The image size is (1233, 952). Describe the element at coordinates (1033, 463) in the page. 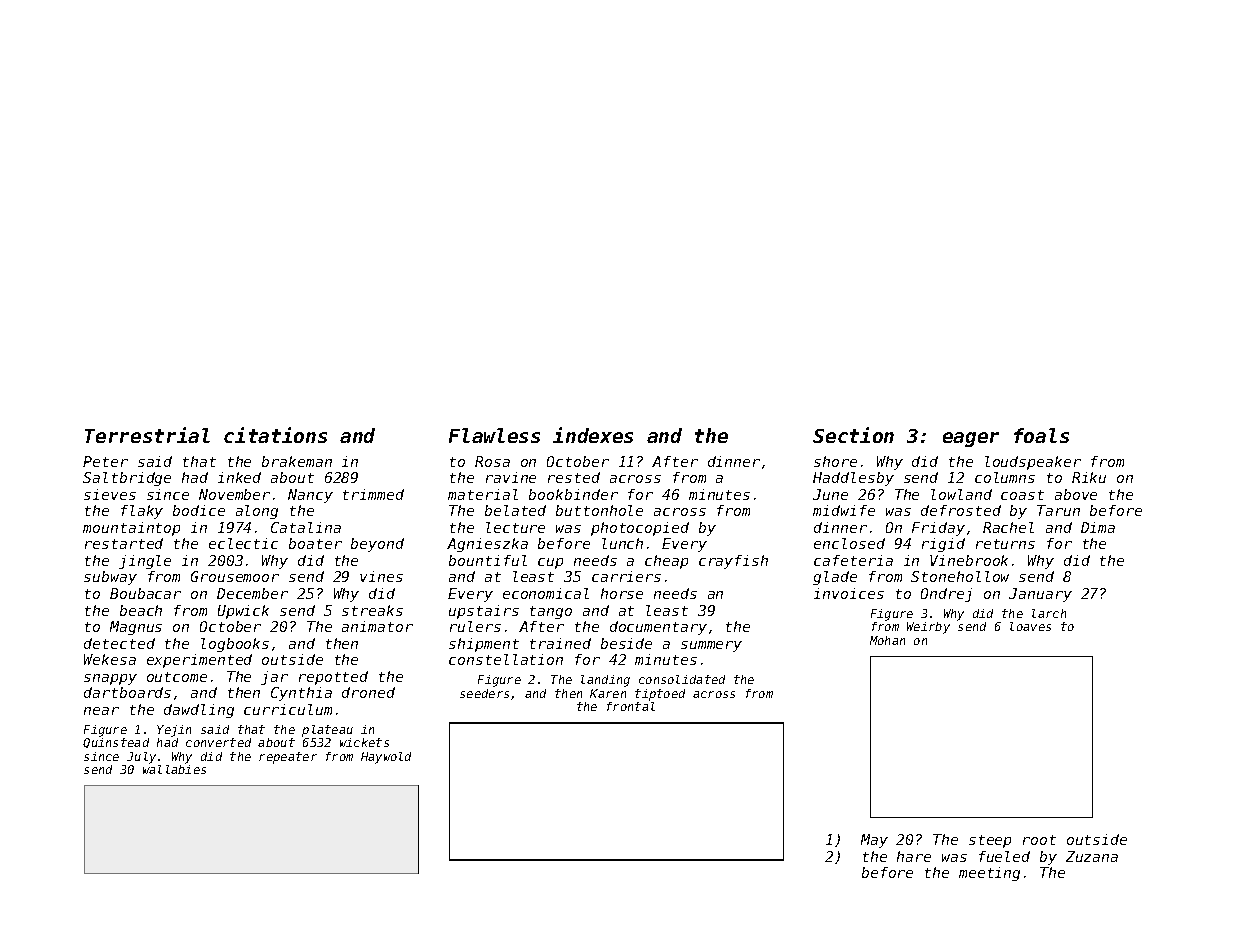

I see `loudspeaker` at that location.
